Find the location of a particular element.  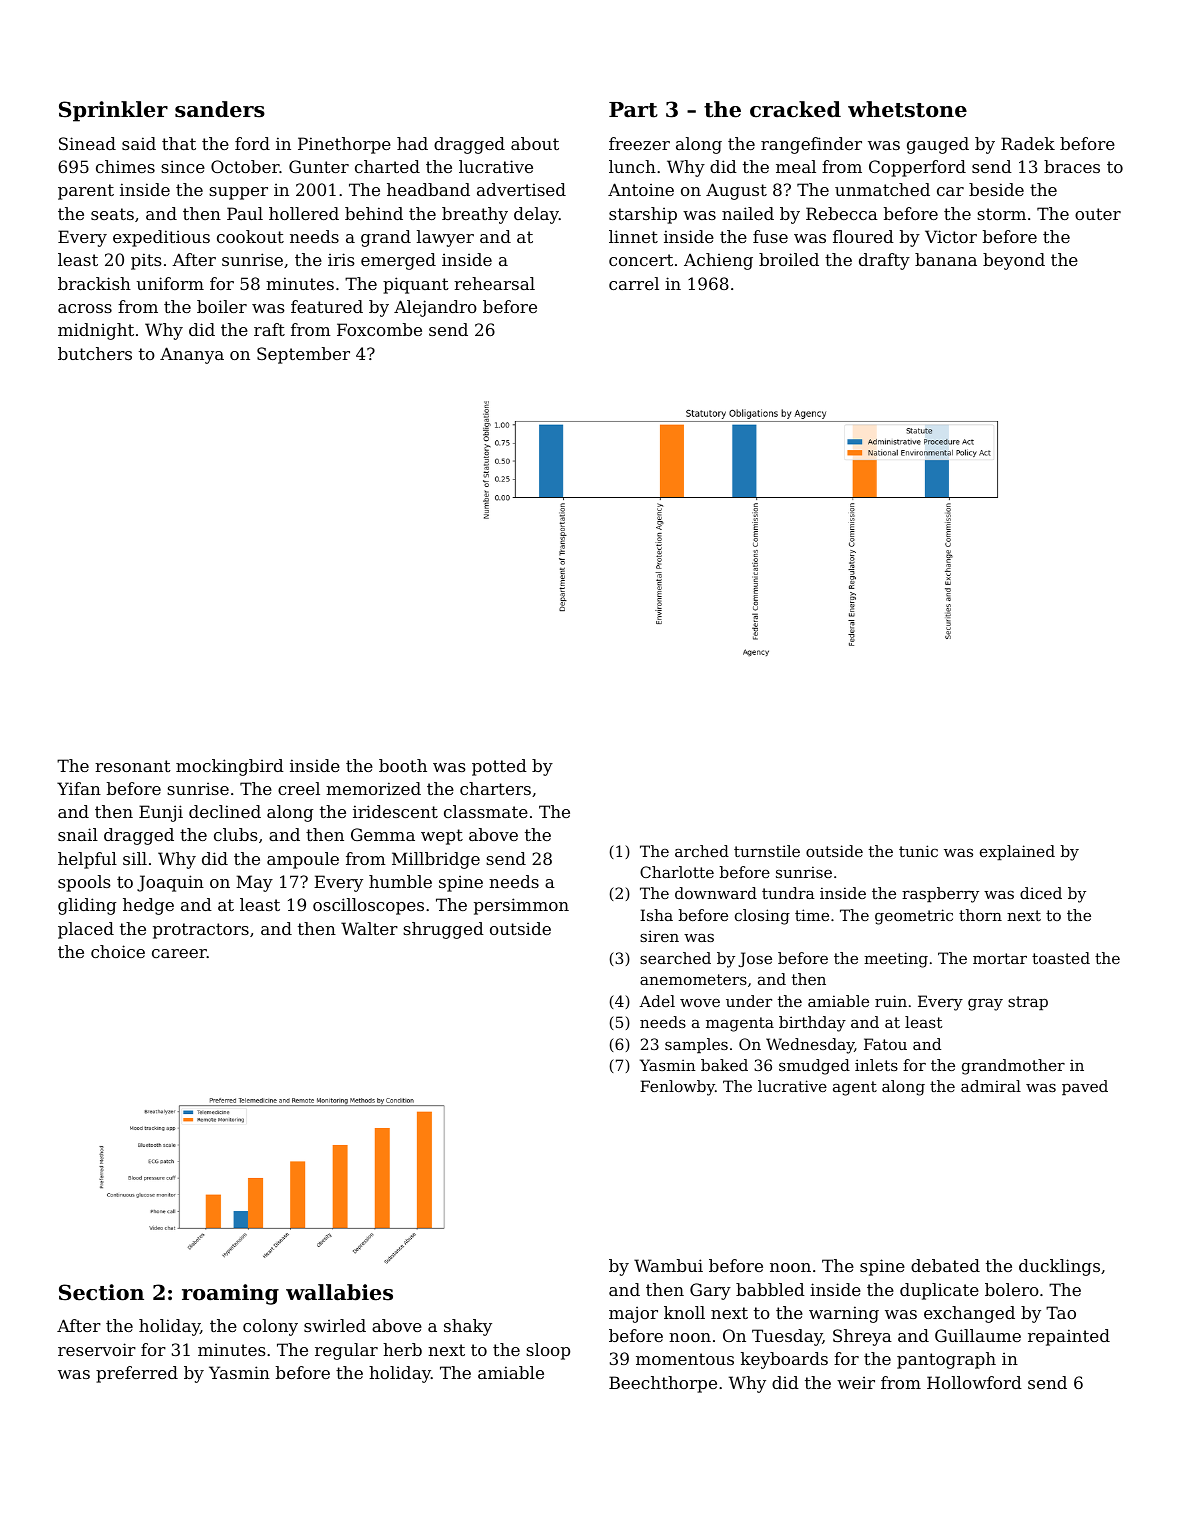

sloop is located at coordinates (548, 1351).
